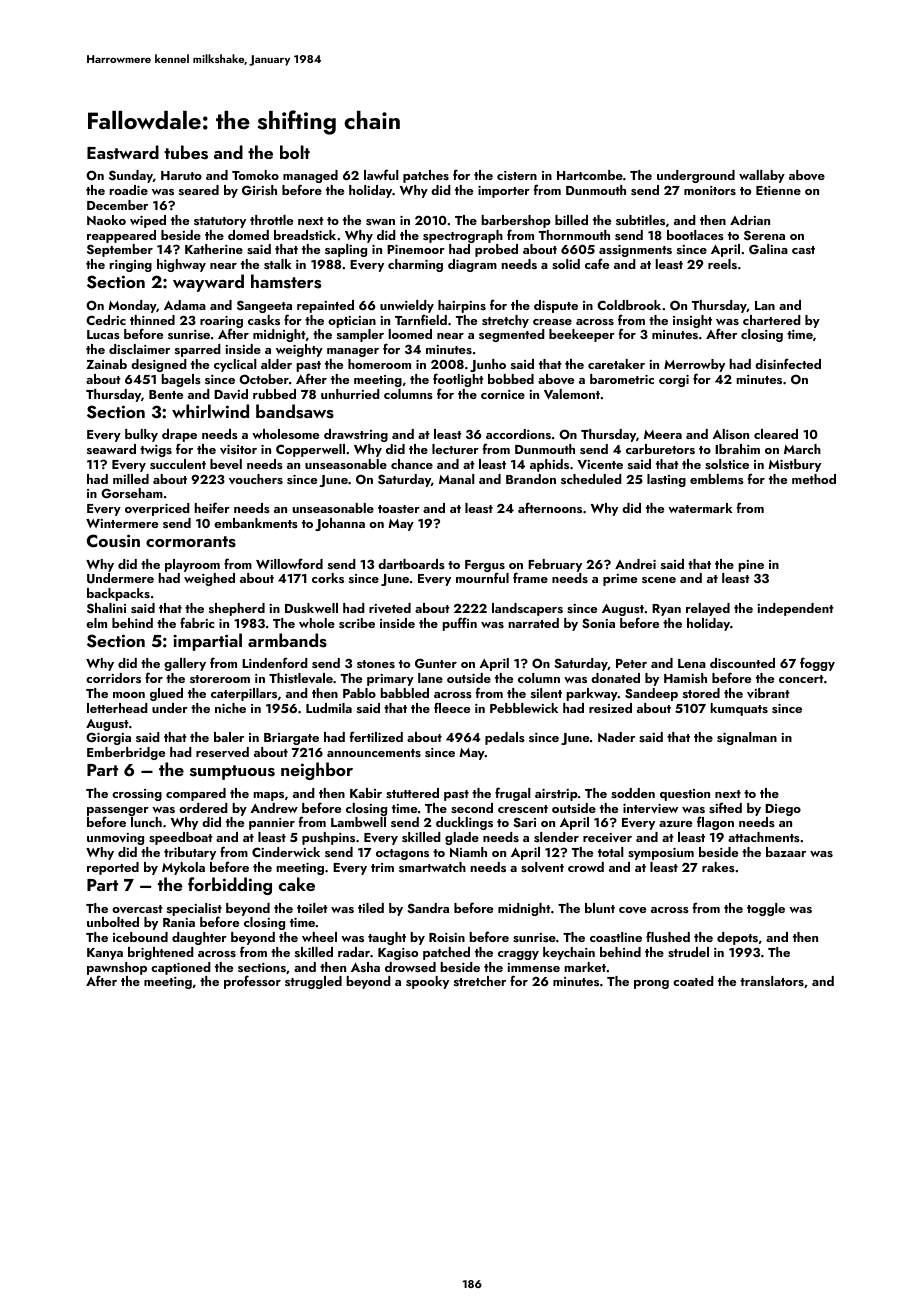  I want to click on professor, so click(252, 982).
